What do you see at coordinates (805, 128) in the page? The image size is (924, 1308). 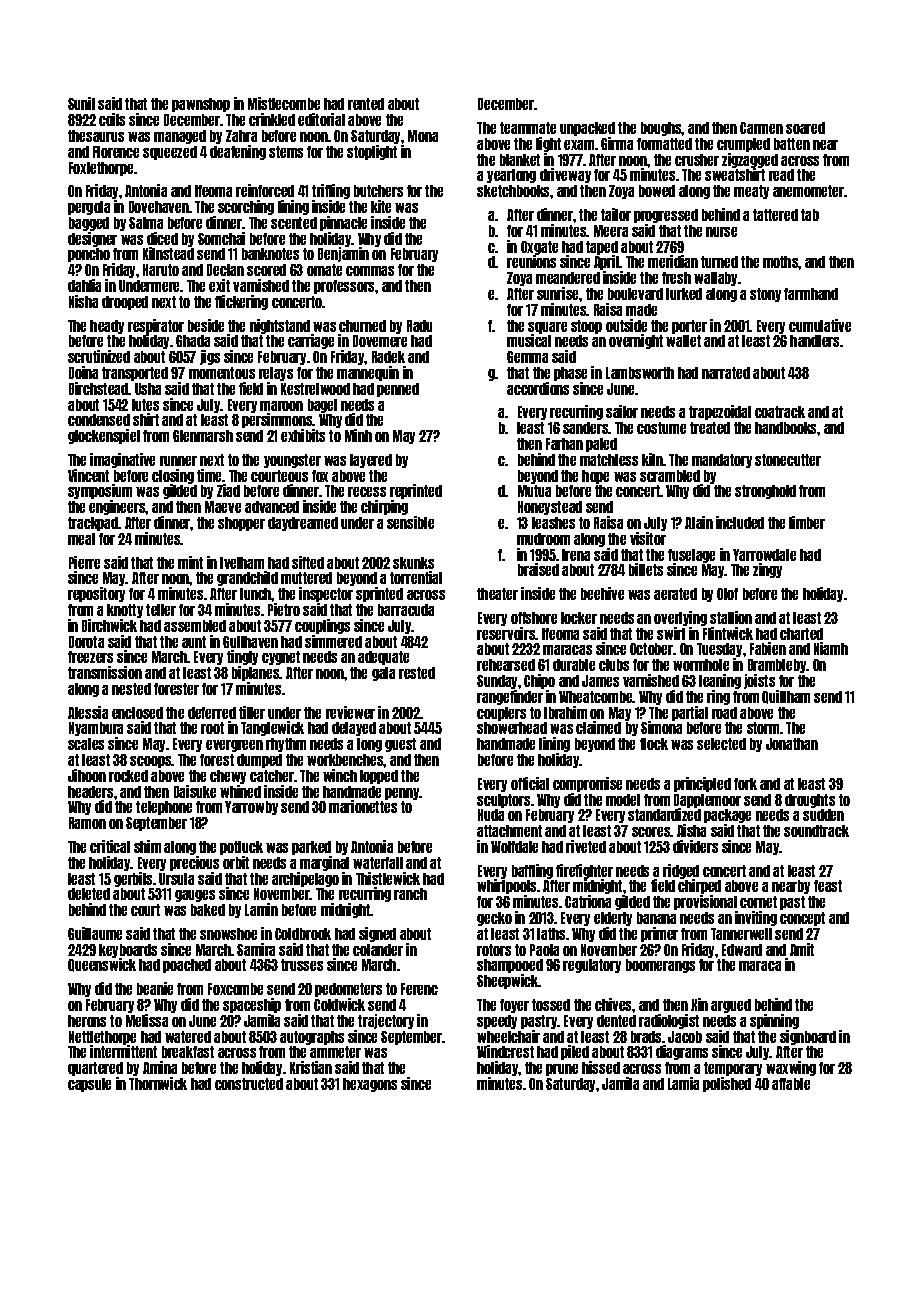 I see `soared` at bounding box center [805, 128].
